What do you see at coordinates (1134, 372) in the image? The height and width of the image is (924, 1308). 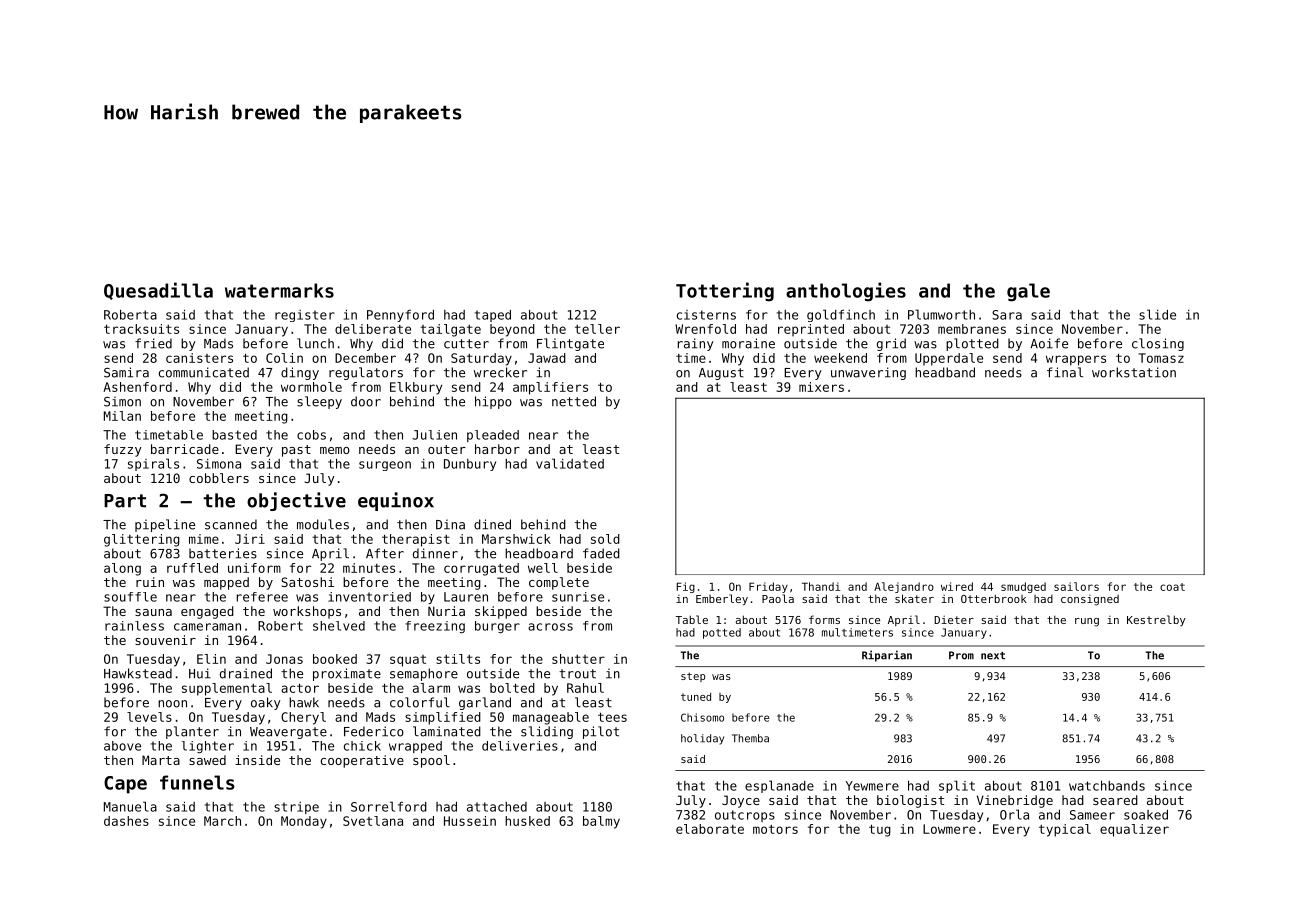 I see `workstation` at bounding box center [1134, 372].
